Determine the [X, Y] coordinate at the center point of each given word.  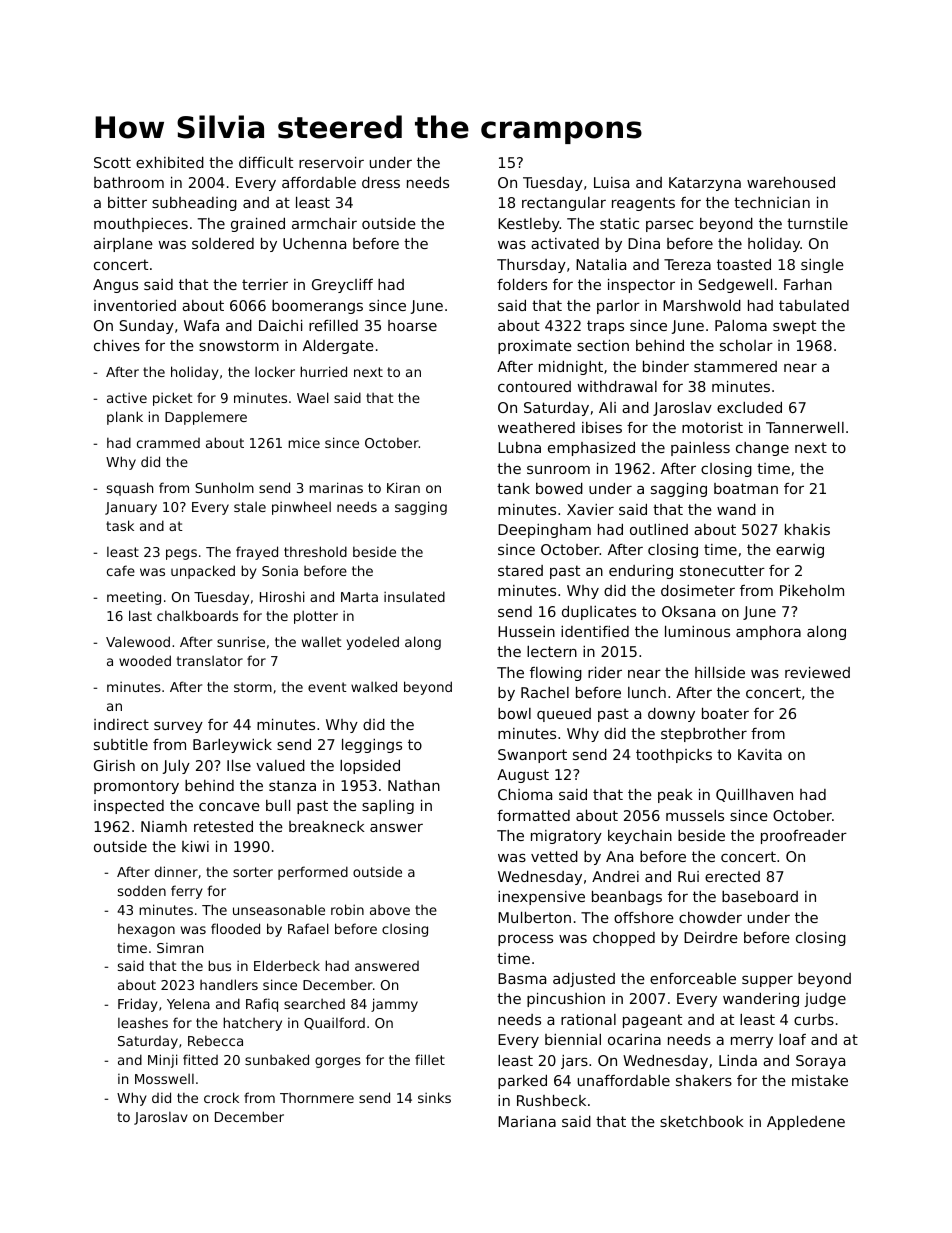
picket [173, 399]
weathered [536, 427]
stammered [735, 366]
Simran [180, 948]
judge [825, 1000]
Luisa [611, 182]
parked [522, 1082]
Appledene [806, 1123]
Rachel [545, 692]
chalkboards [197, 615]
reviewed [817, 672]
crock [221, 1097]
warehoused [791, 182]
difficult [266, 162]
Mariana [527, 1121]
